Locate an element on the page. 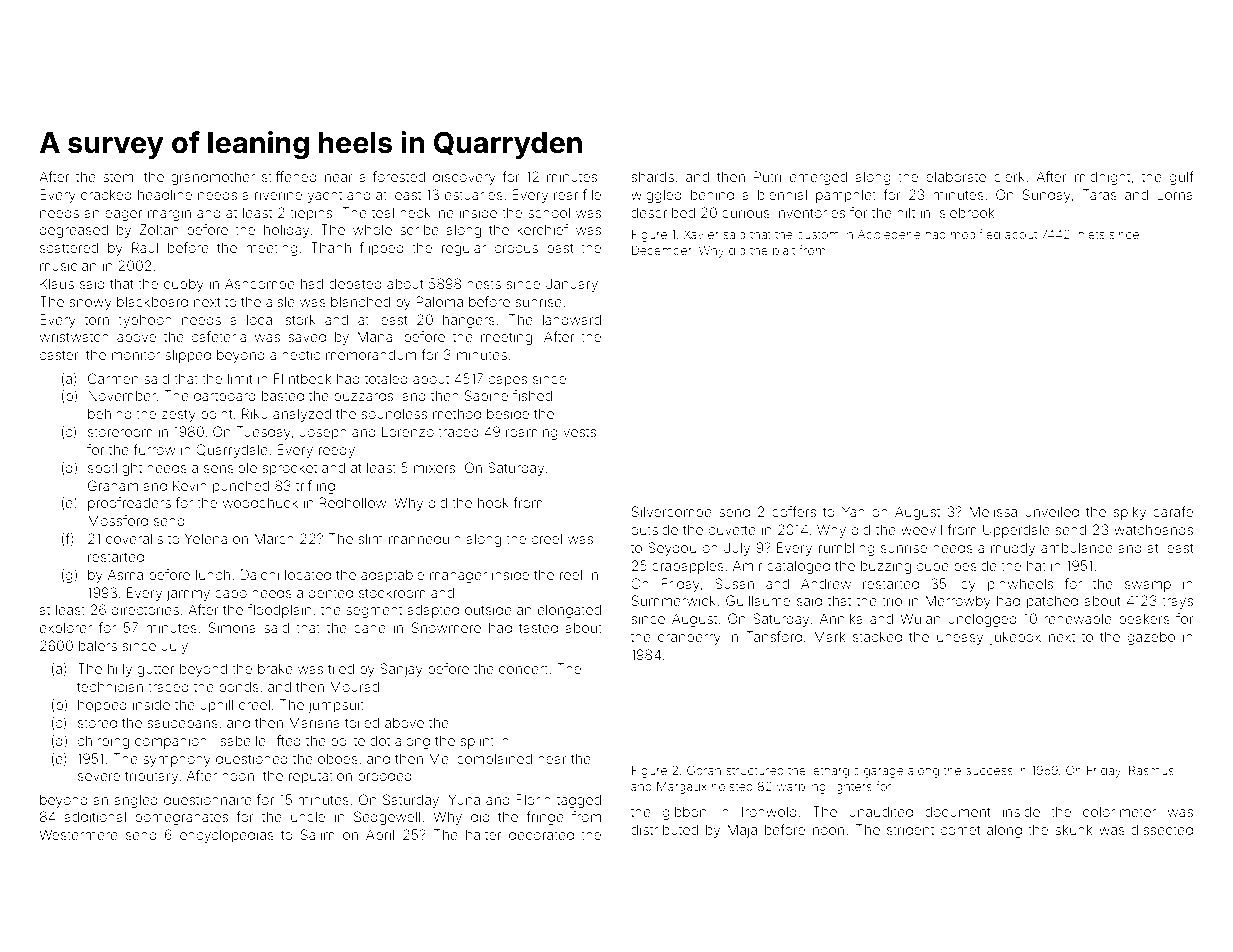 The image size is (1233, 952). hook is located at coordinates (493, 502).
